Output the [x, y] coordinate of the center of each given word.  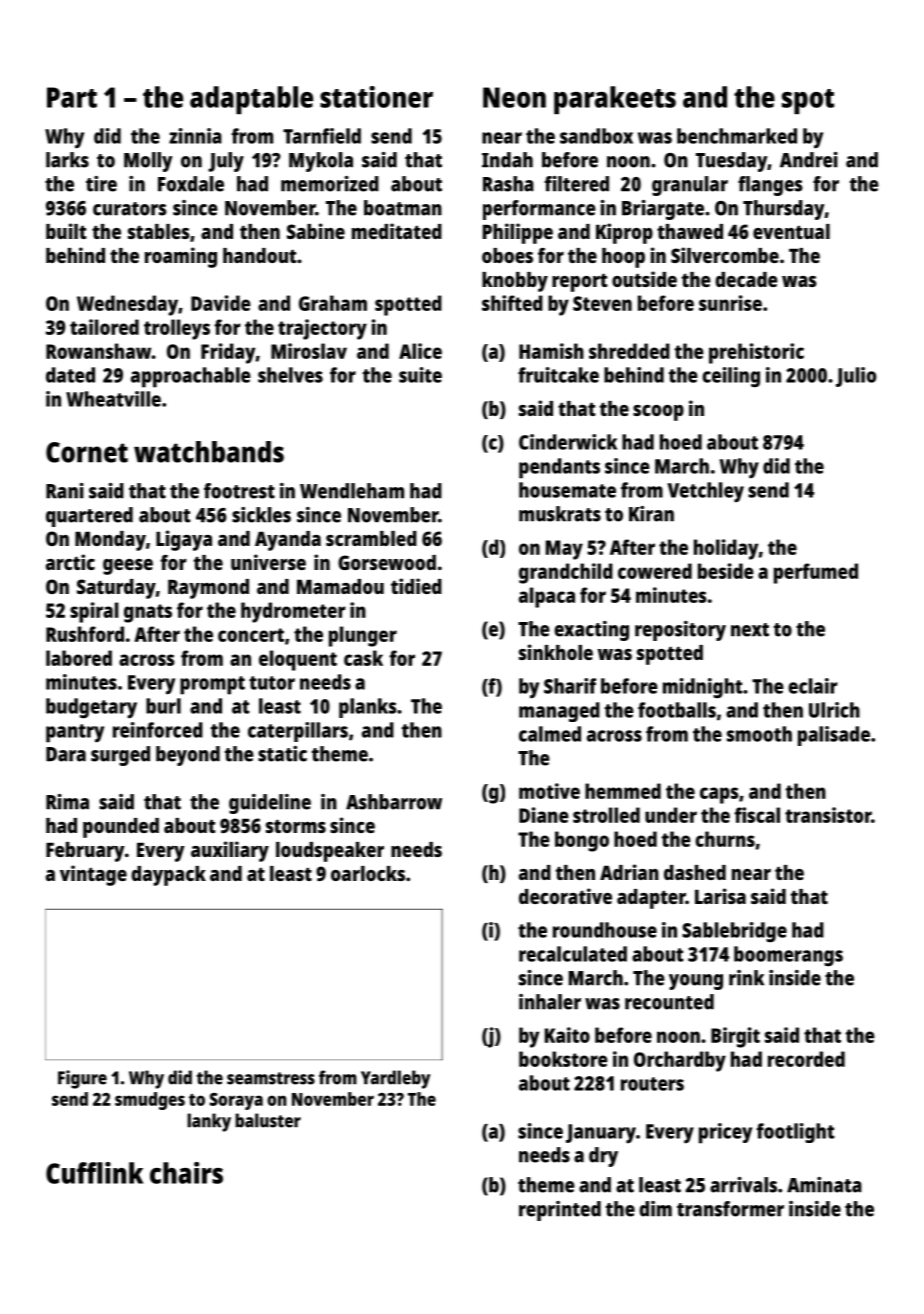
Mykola [321, 162]
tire [101, 184]
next [750, 630]
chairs [186, 1173]
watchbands [209, 452]
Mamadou [340, 586]
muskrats [560, 514]
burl [163, 706]
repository [680, 631]
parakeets [615, 100]
